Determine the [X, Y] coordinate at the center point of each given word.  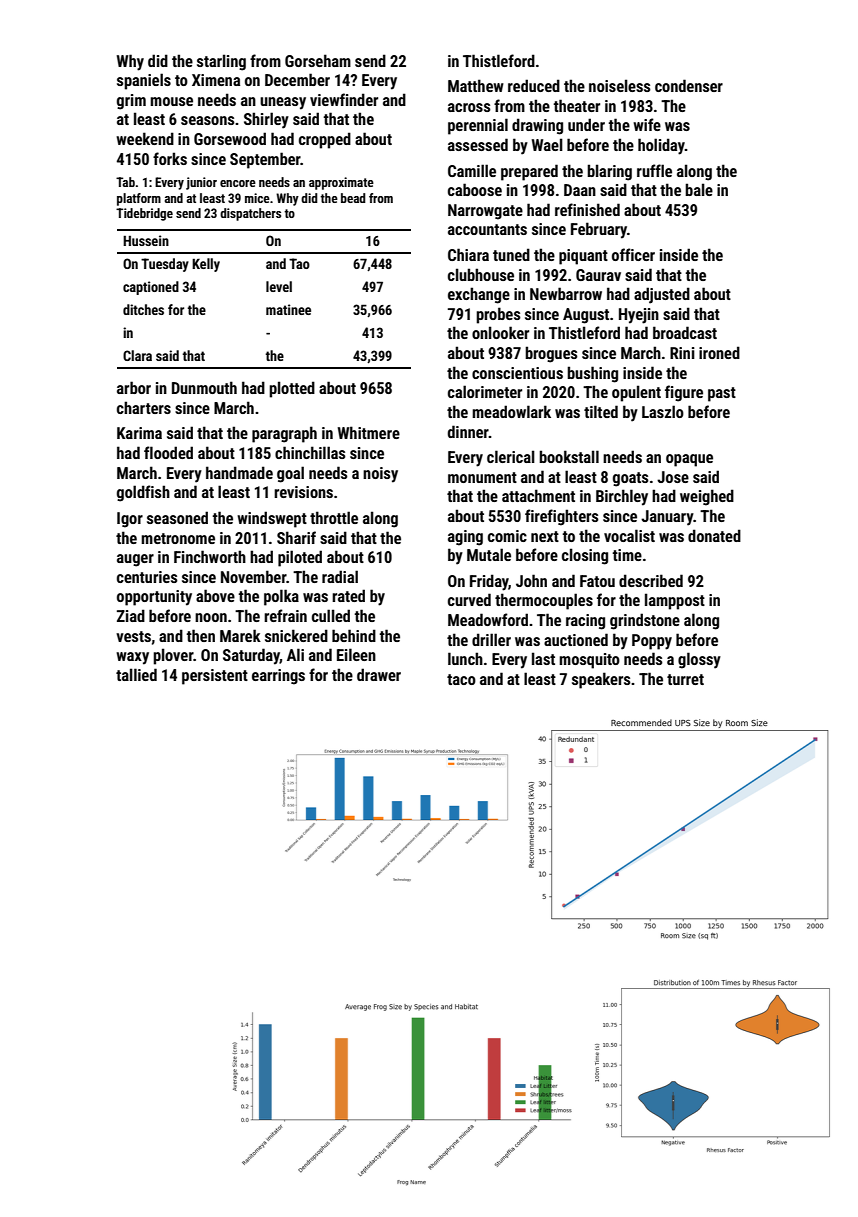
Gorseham [318, 60]
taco [461, 679]
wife [647, 124]
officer [633, 254]
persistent [215, 677]
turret [685, 679]
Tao [299, 263]
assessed [478, 144]
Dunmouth [204, 387]
